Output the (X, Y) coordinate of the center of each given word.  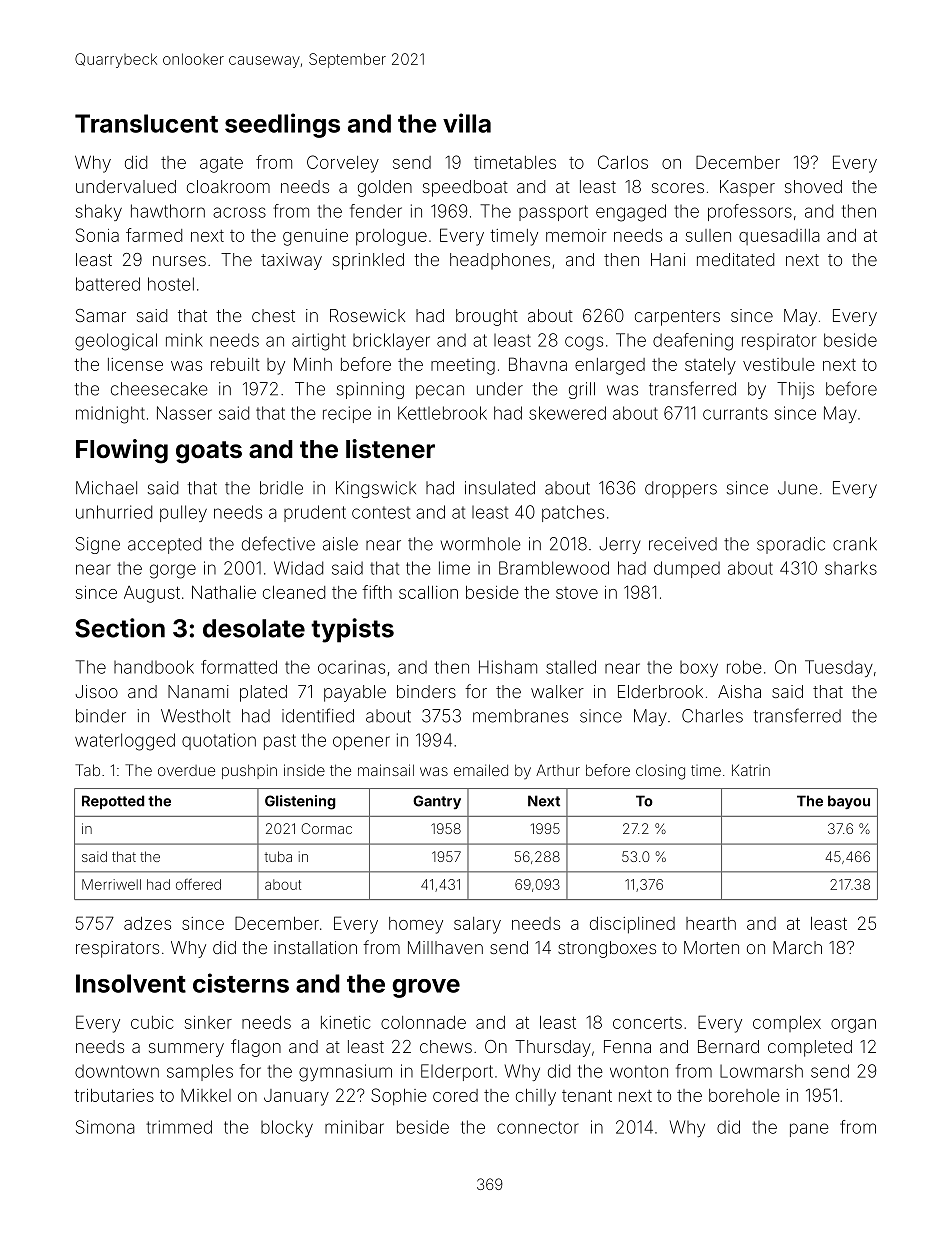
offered (198, 884)
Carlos (623, 162)
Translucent (146, 123)
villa (467, 123)
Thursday (553, 1048)
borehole (744, 1095)
